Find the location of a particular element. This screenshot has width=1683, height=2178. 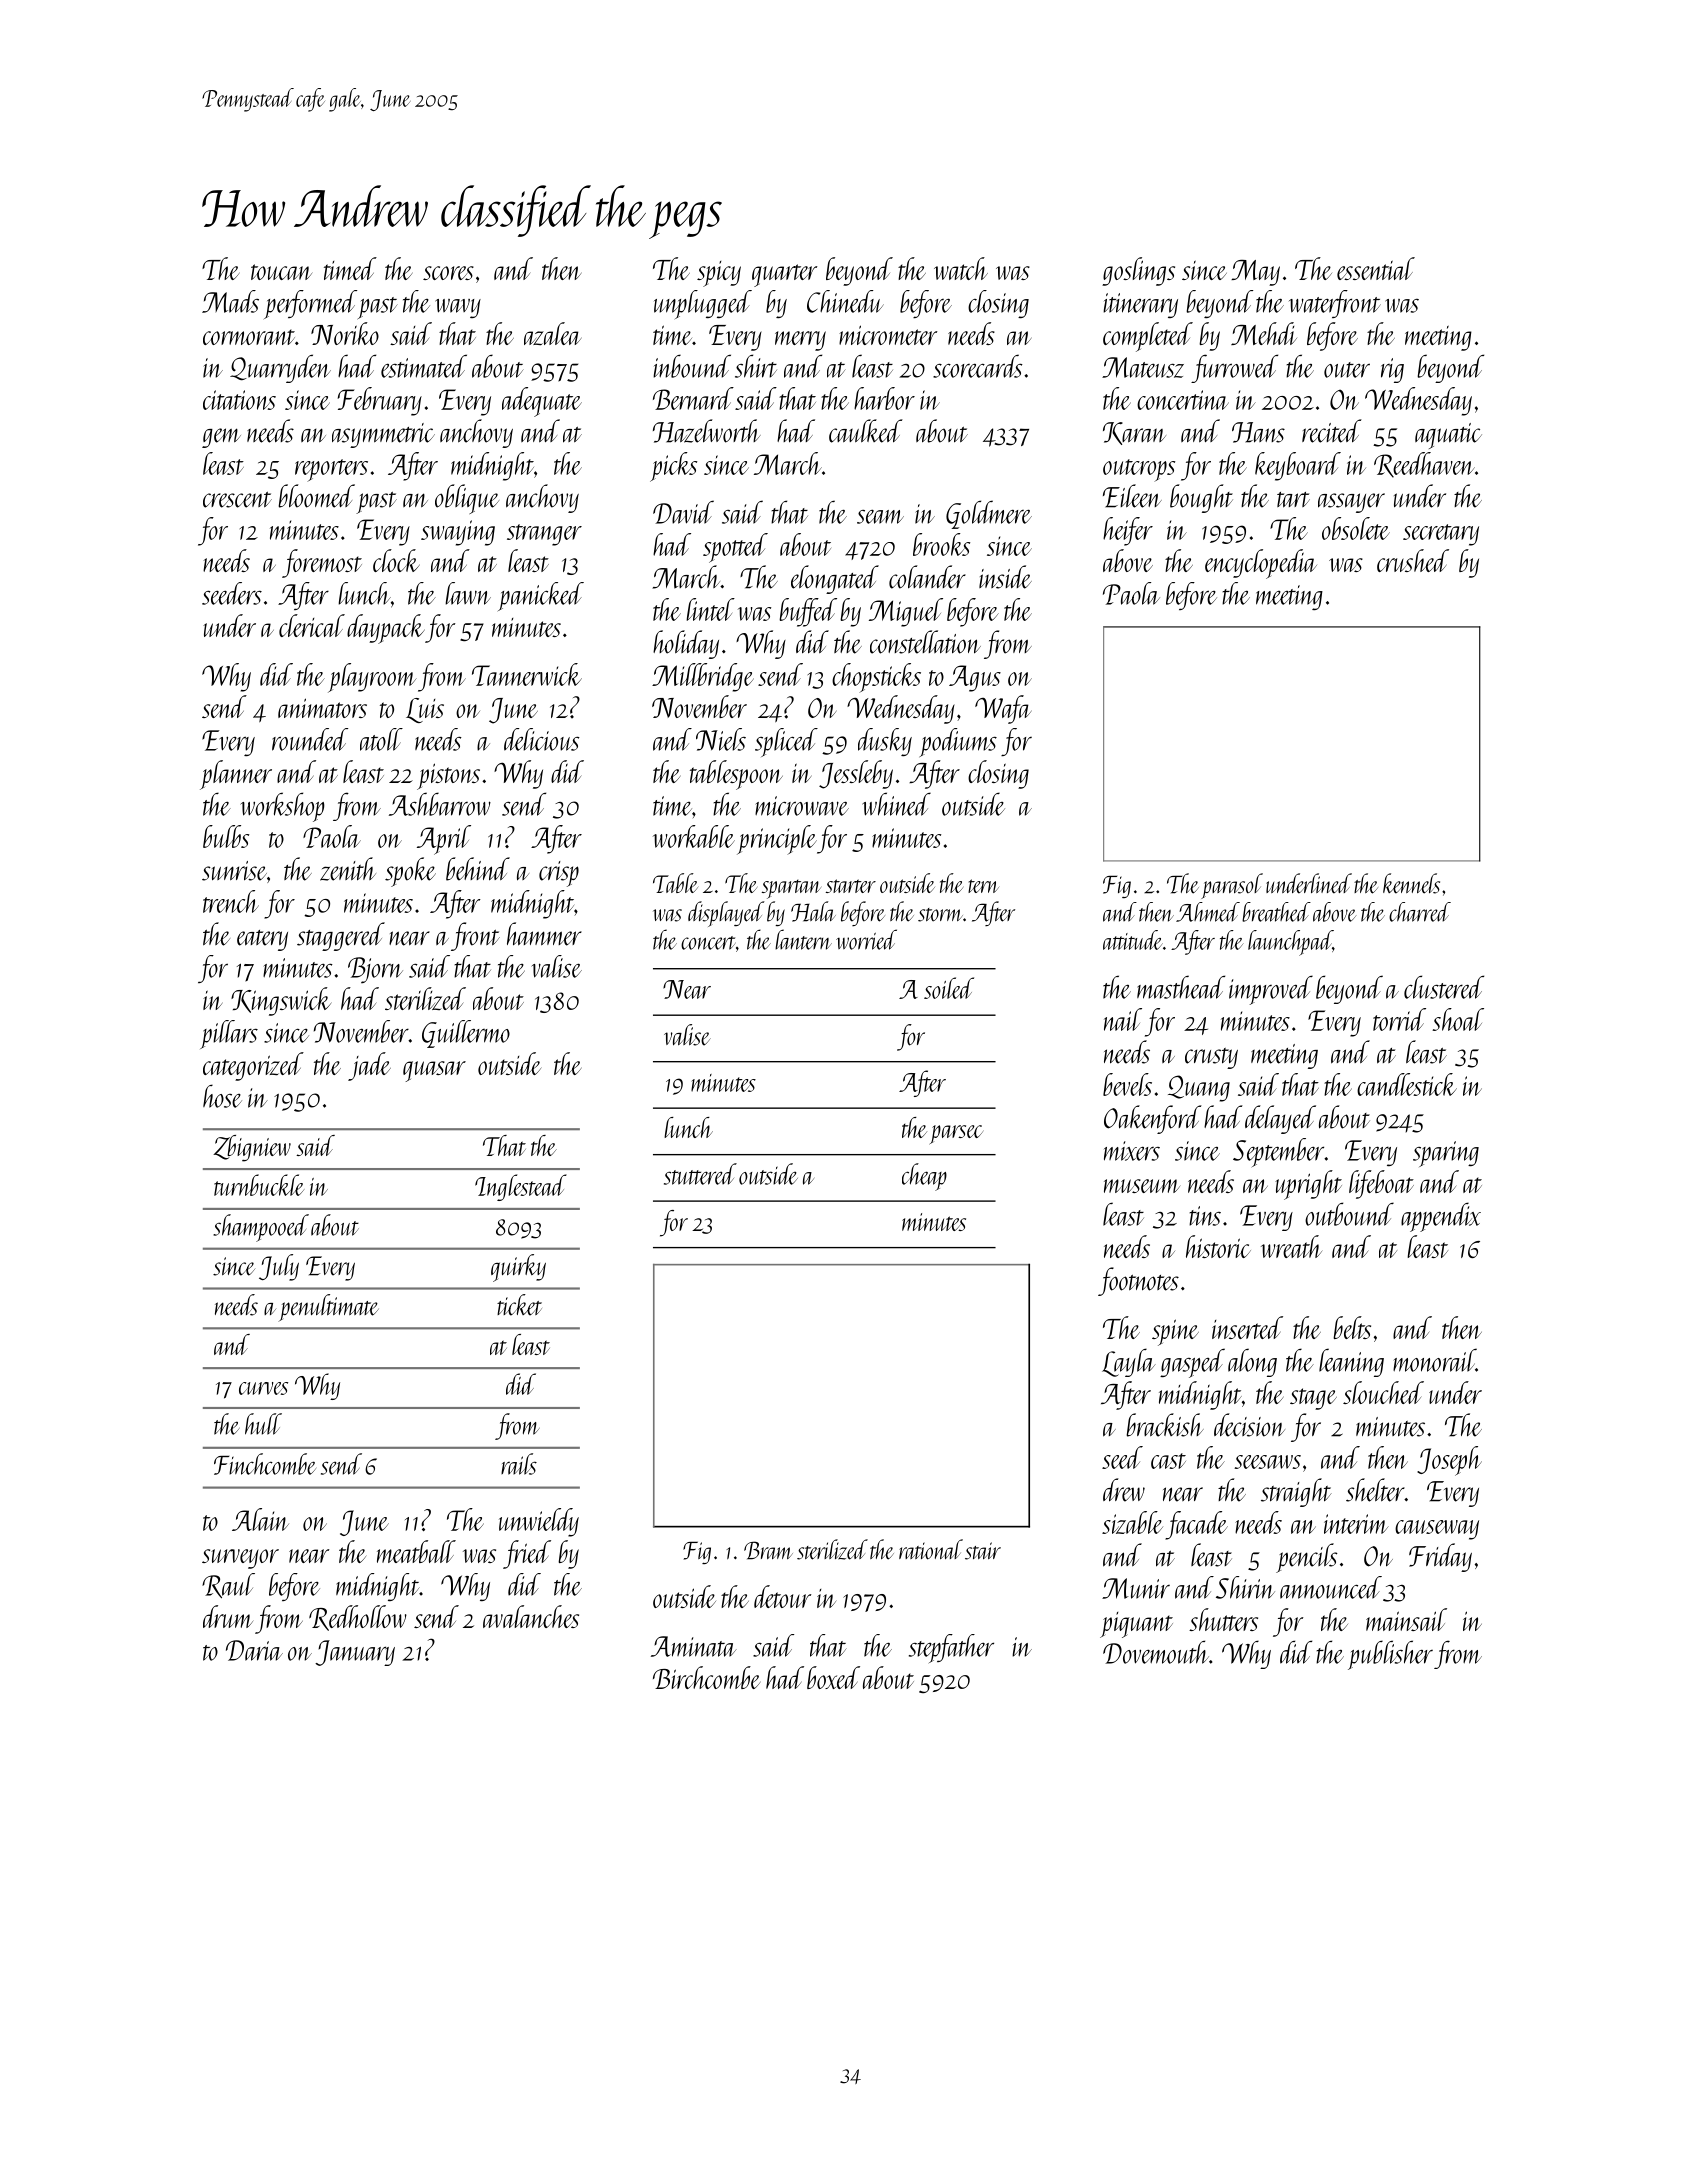

Dovemouth is located at coordinates (1156, 1652).
